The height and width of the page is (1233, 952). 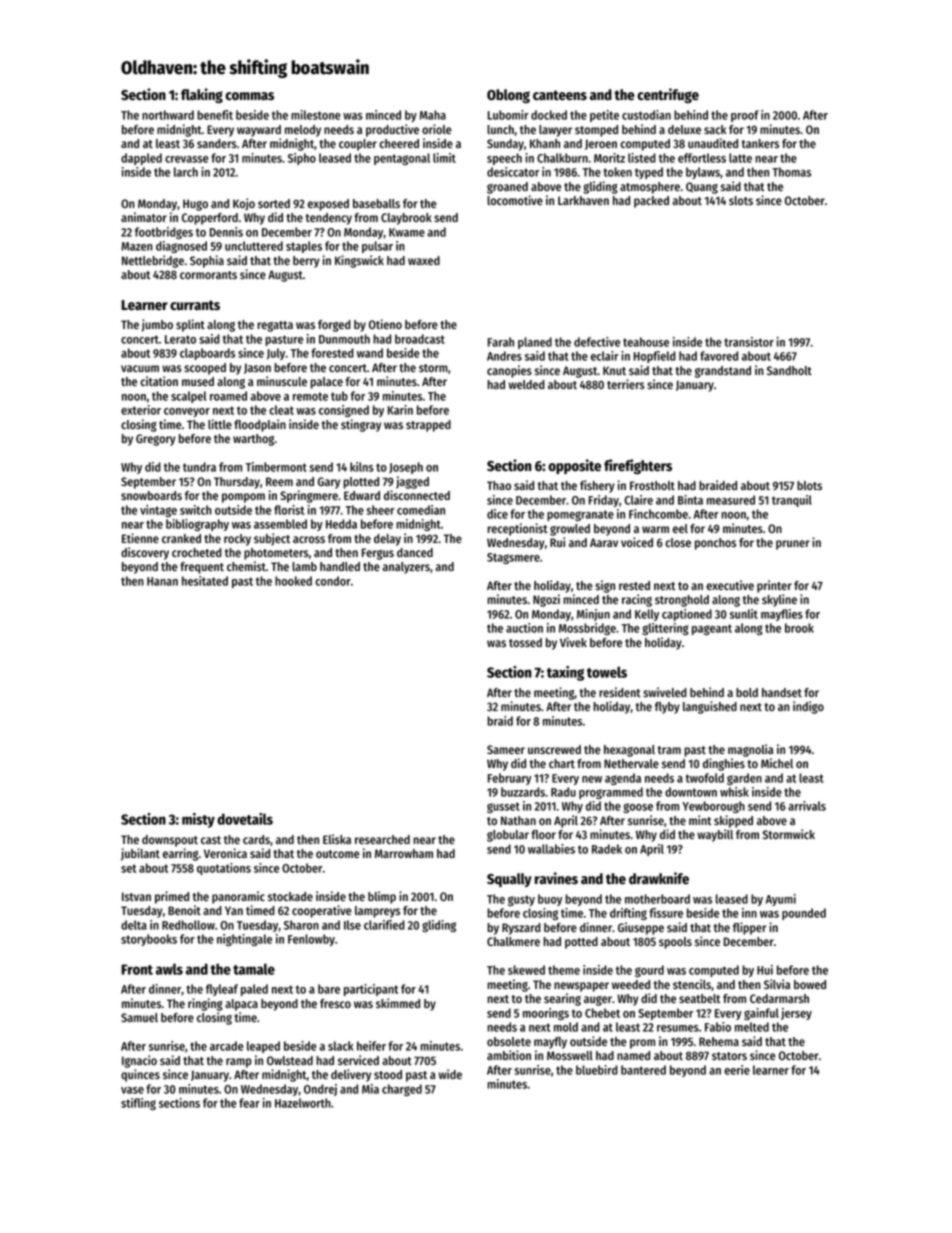 I want to click on hesitated, so click(x=205, y=581).
